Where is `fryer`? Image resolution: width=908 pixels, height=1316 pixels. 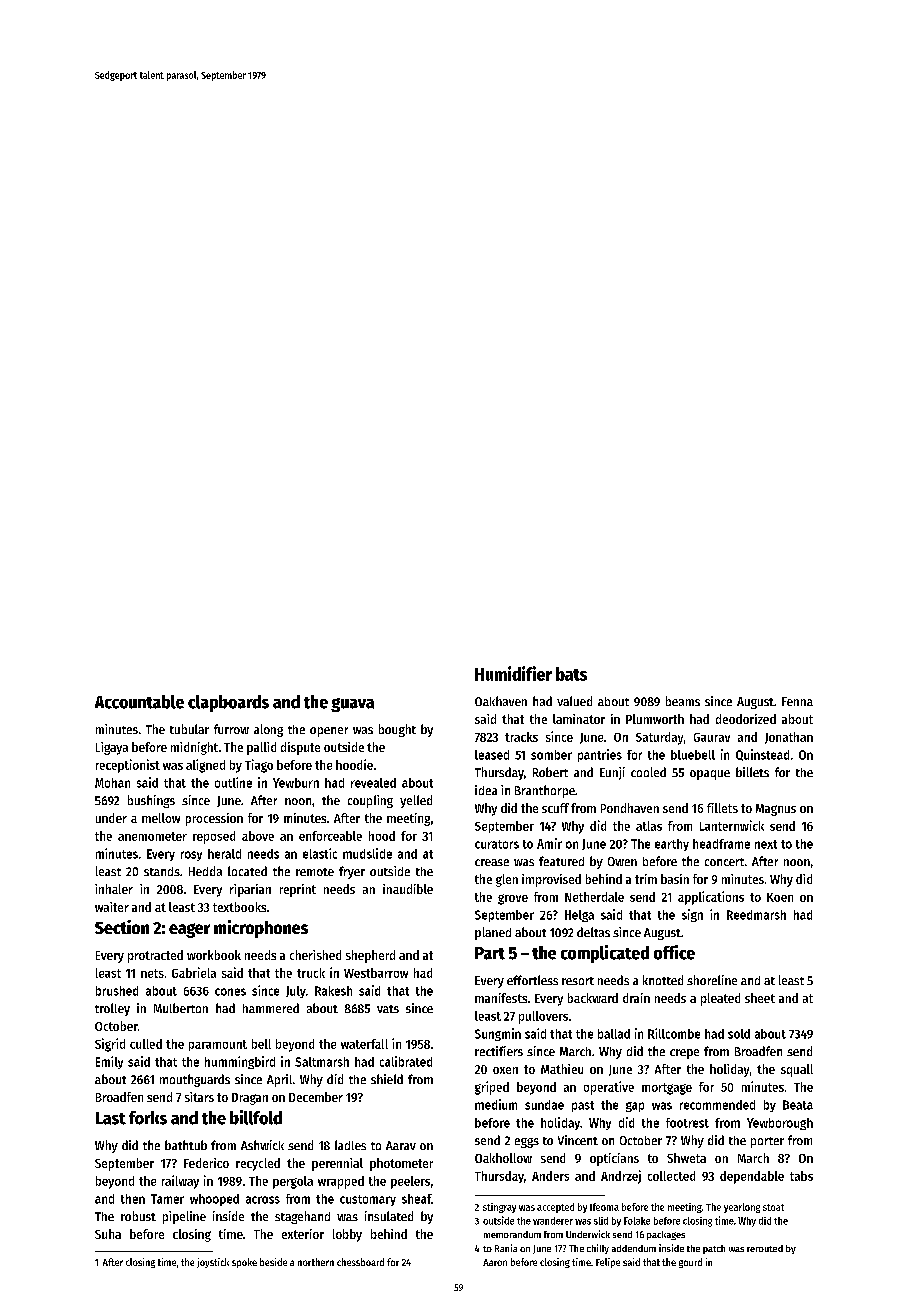 fryer is located at coordinates (352, 872).
